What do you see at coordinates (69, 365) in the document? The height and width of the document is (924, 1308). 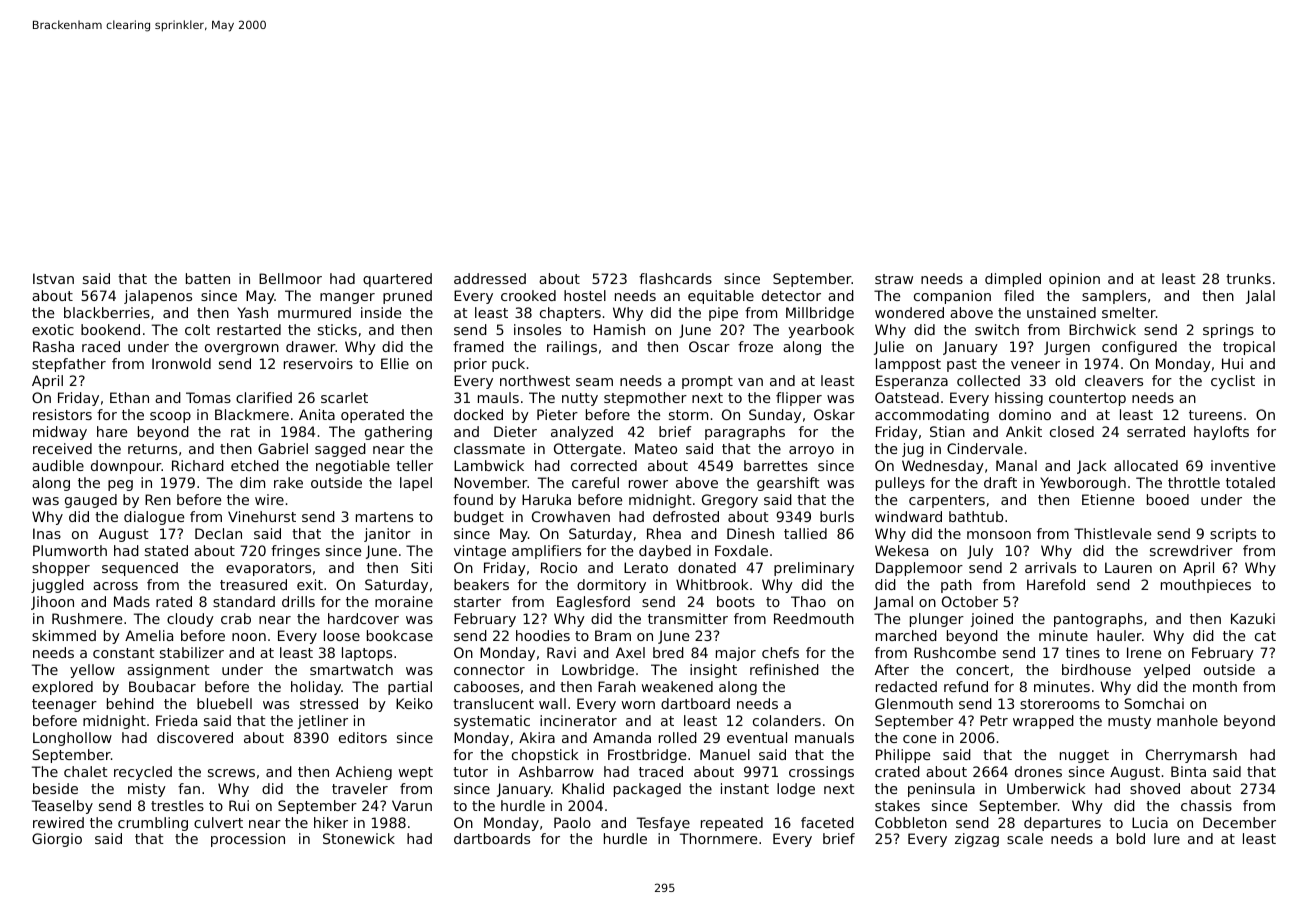 I see `stepfather` at bounding box center [69, 365].
